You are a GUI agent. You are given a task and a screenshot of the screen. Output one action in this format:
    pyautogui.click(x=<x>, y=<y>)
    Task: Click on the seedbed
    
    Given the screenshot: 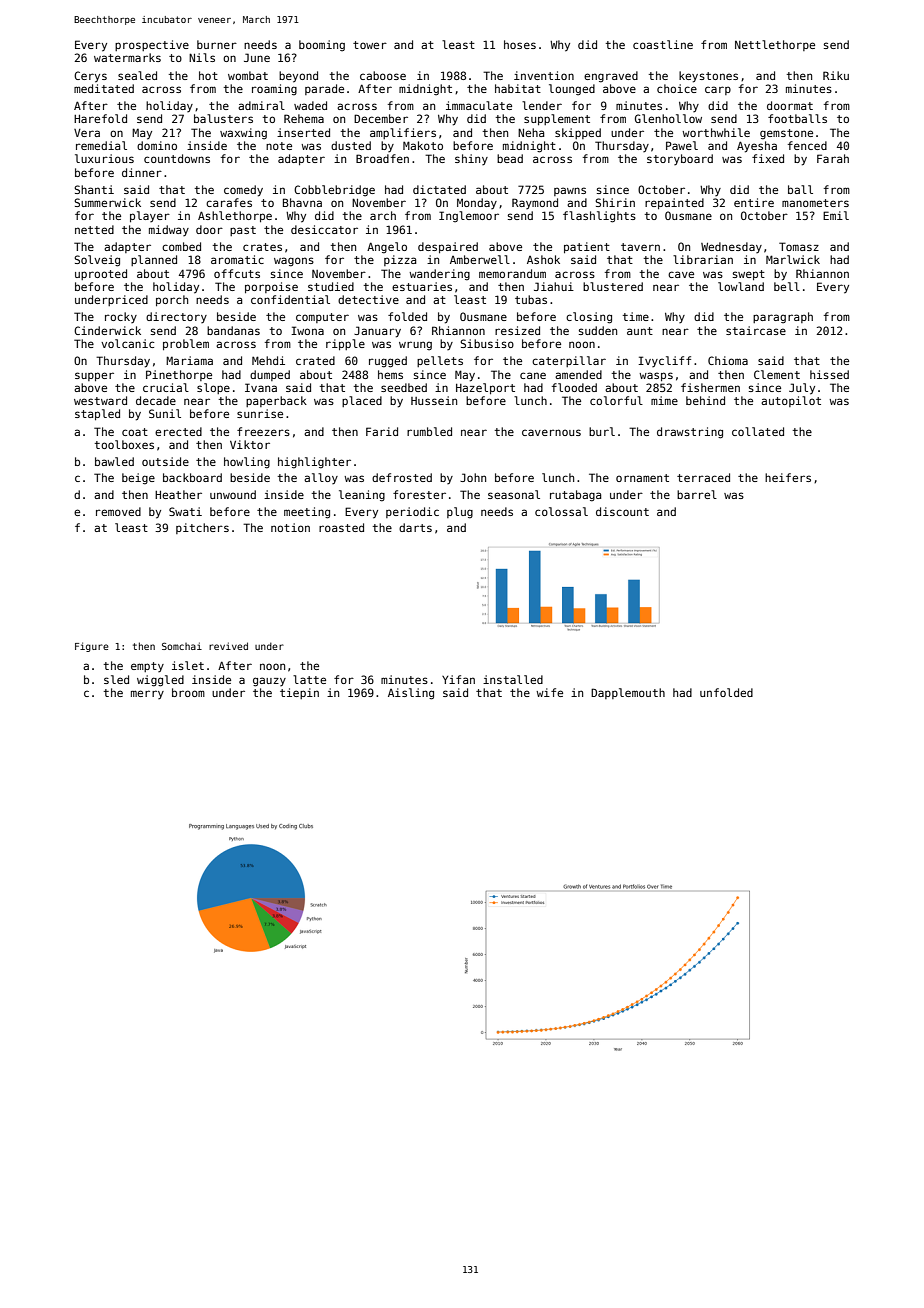 What is the action you would take?
    pyautogui.click(x=404, y=387)
